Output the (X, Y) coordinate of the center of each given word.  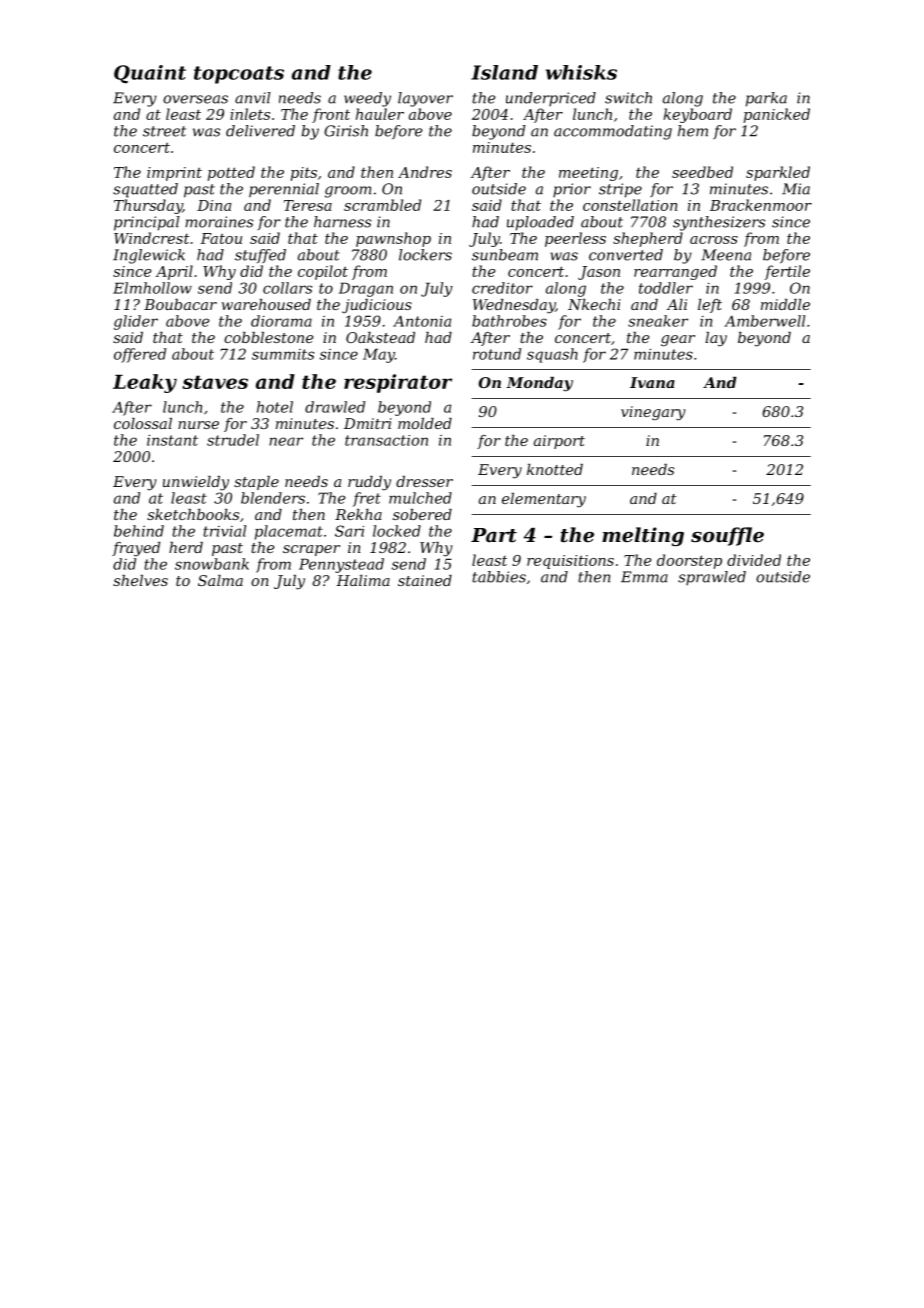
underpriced (551, 99)
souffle (727, 536)
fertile (787, 272)
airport (559, 442)
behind (139, 531)
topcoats (239, 75)
